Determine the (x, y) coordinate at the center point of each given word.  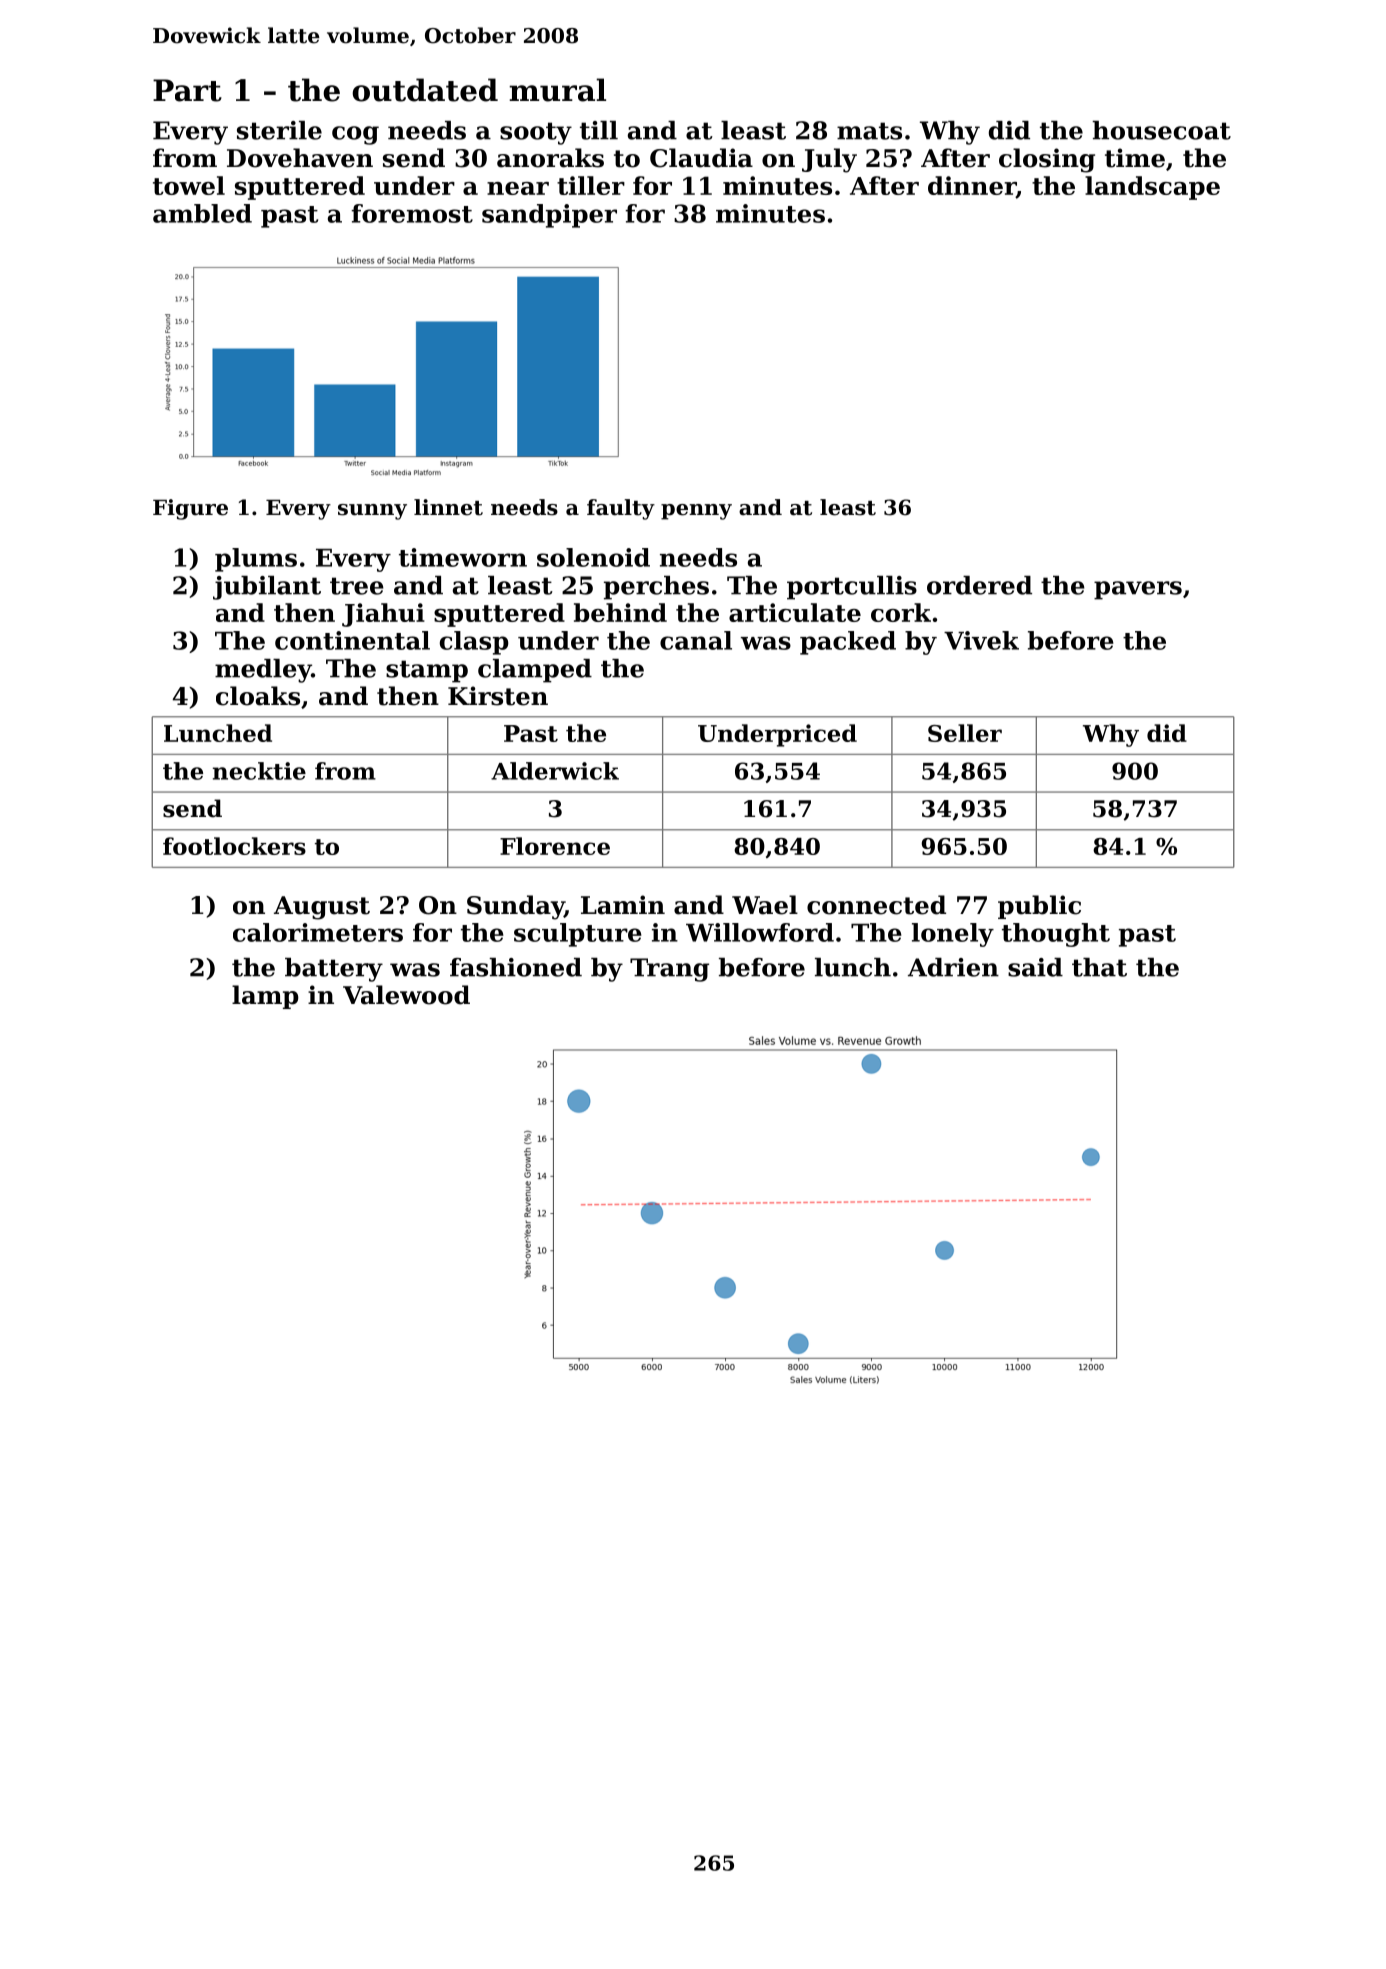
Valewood (406, 995)
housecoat (1161, 130)
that (1099, 967)
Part (187, 90)
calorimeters (318, 932)
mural (557, 90)
